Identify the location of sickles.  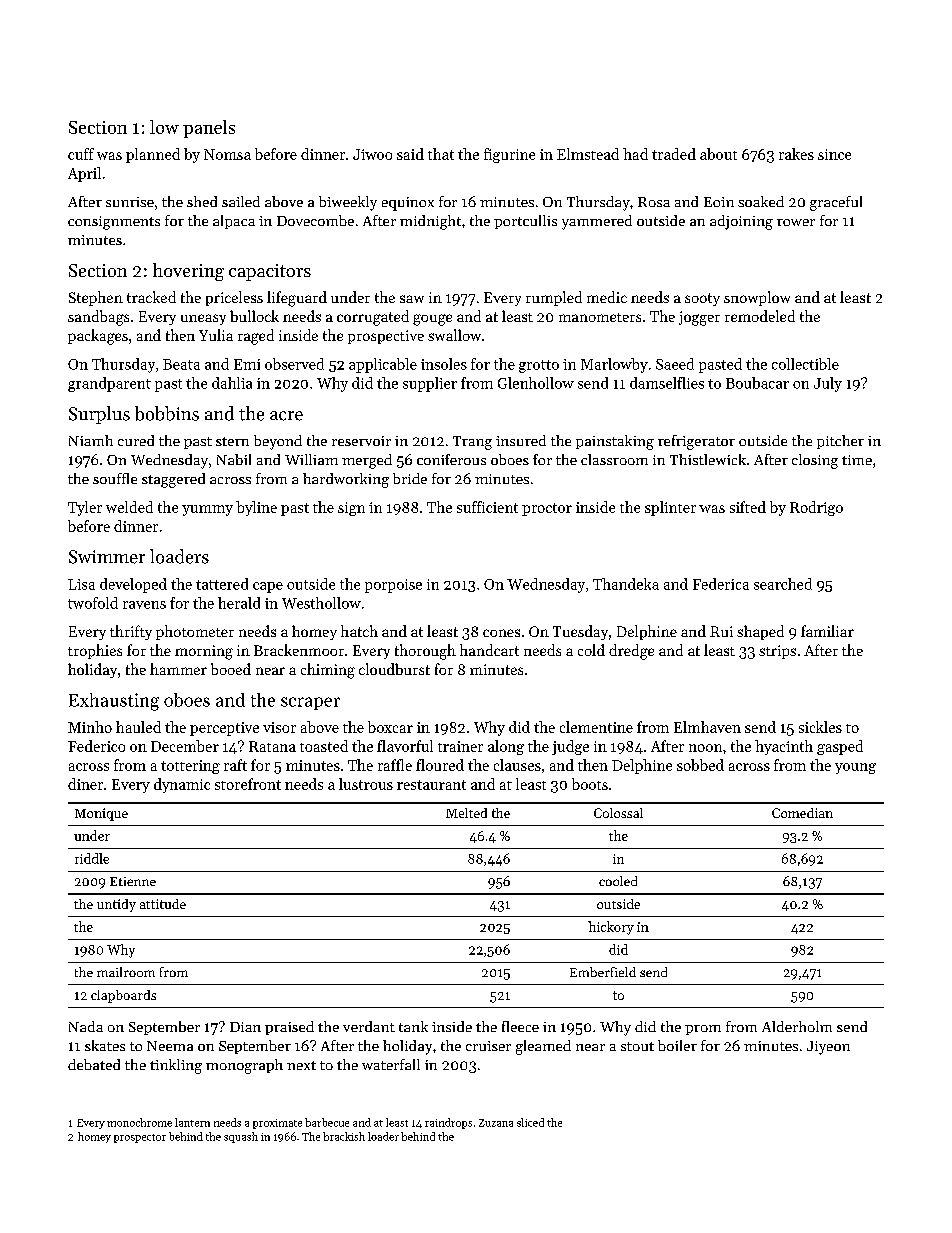
(820, 727).
